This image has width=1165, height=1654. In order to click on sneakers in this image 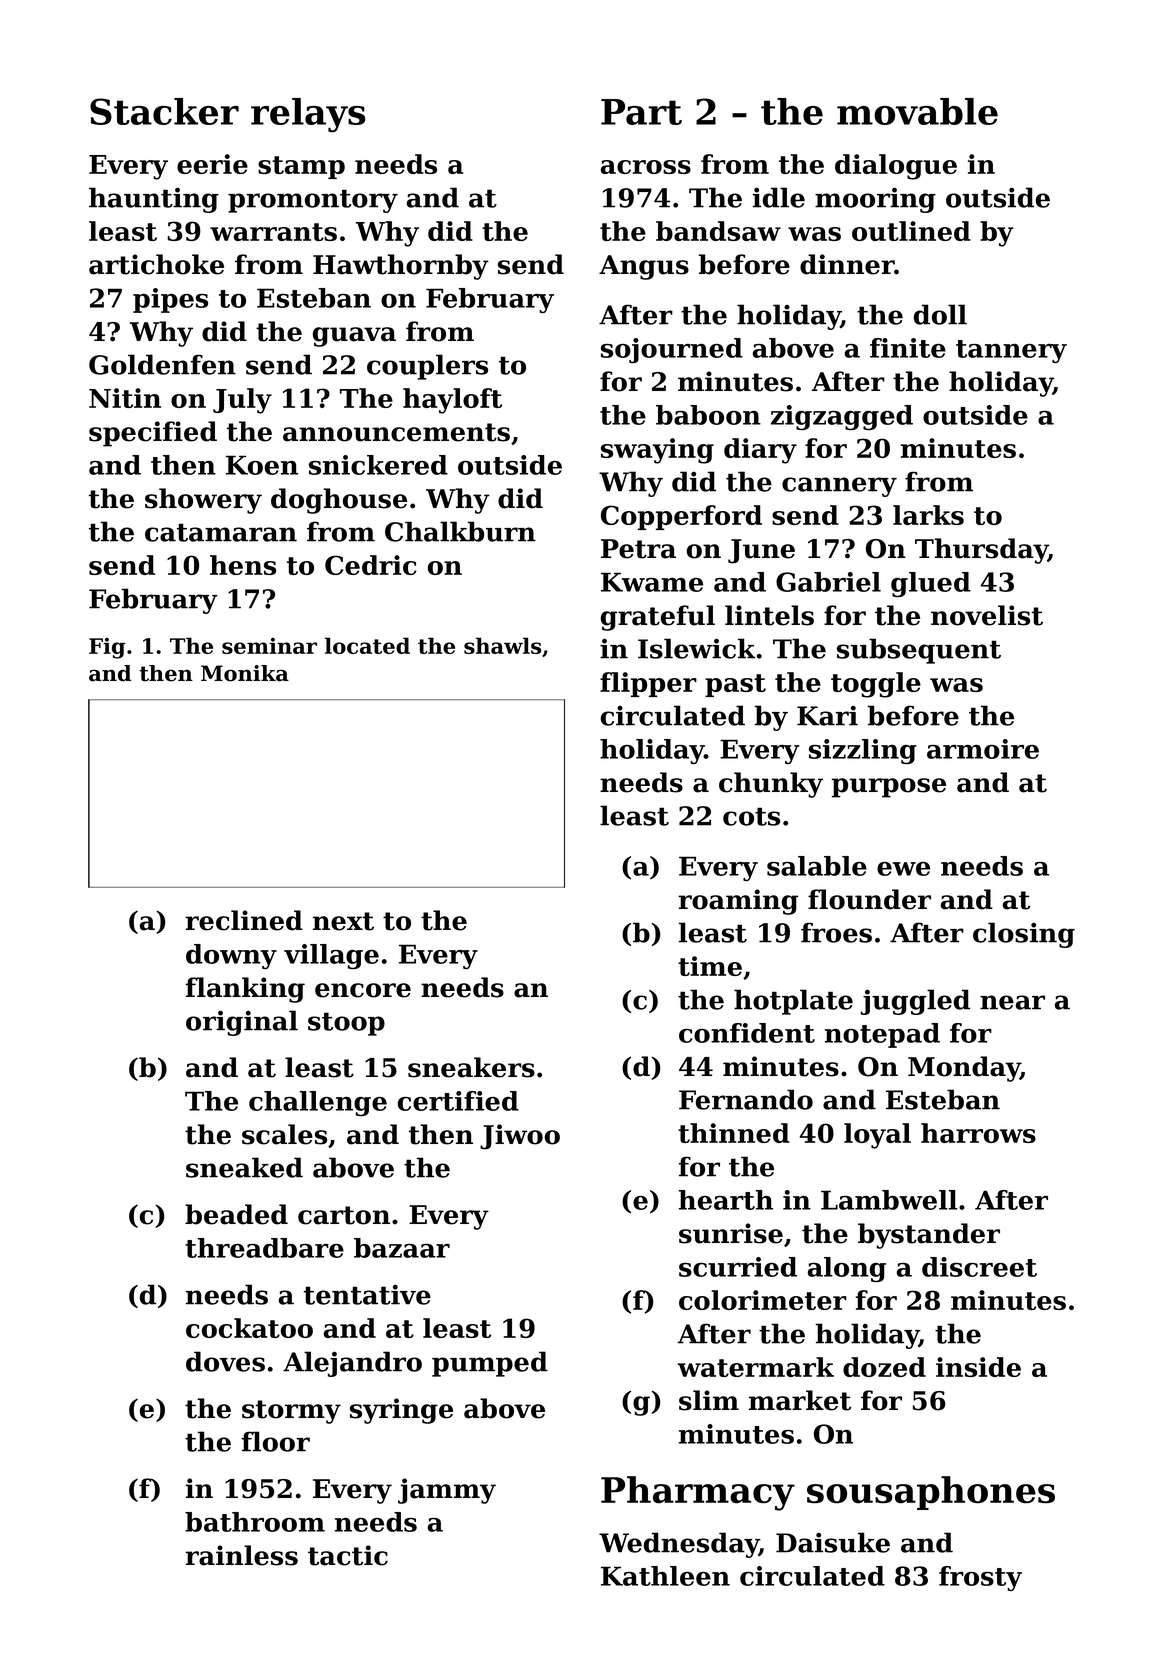, I will do `click(471, 1067)`.
